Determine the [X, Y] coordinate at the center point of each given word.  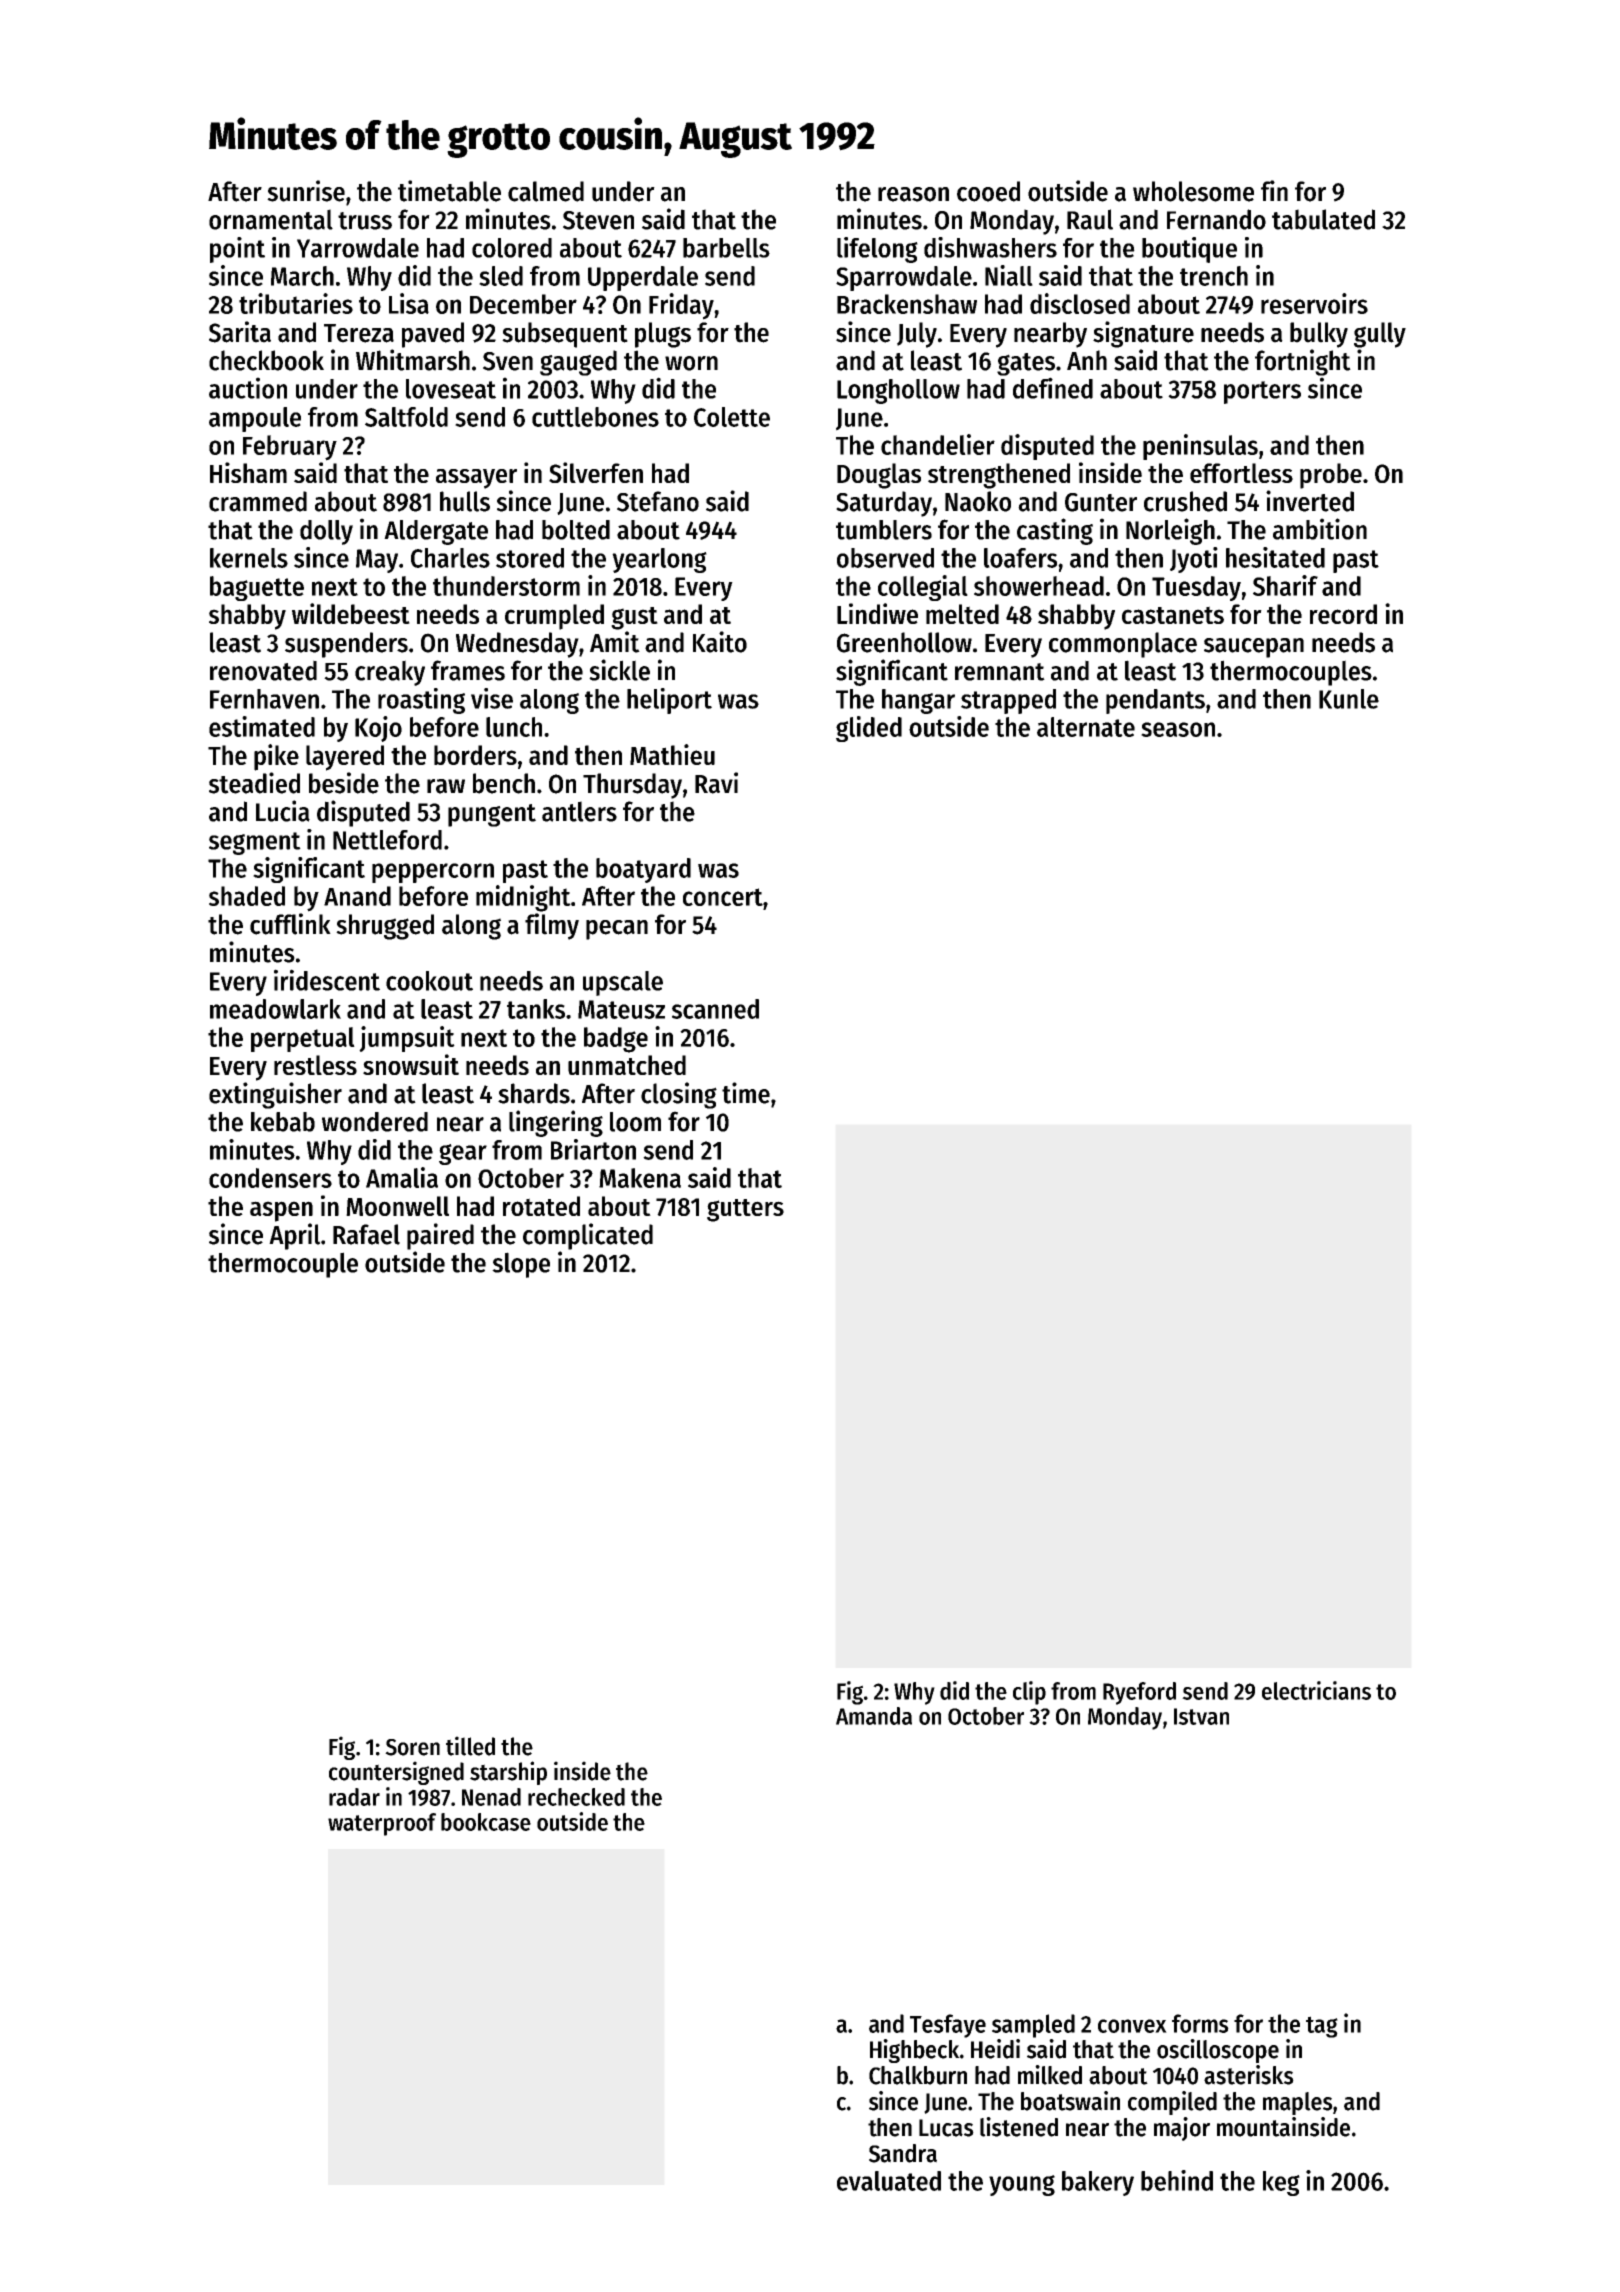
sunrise [306, 191]
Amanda [874, 1716]
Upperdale [643, 278]
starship [508, 1773]
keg [1281, 2183]
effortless [1241, 473]
